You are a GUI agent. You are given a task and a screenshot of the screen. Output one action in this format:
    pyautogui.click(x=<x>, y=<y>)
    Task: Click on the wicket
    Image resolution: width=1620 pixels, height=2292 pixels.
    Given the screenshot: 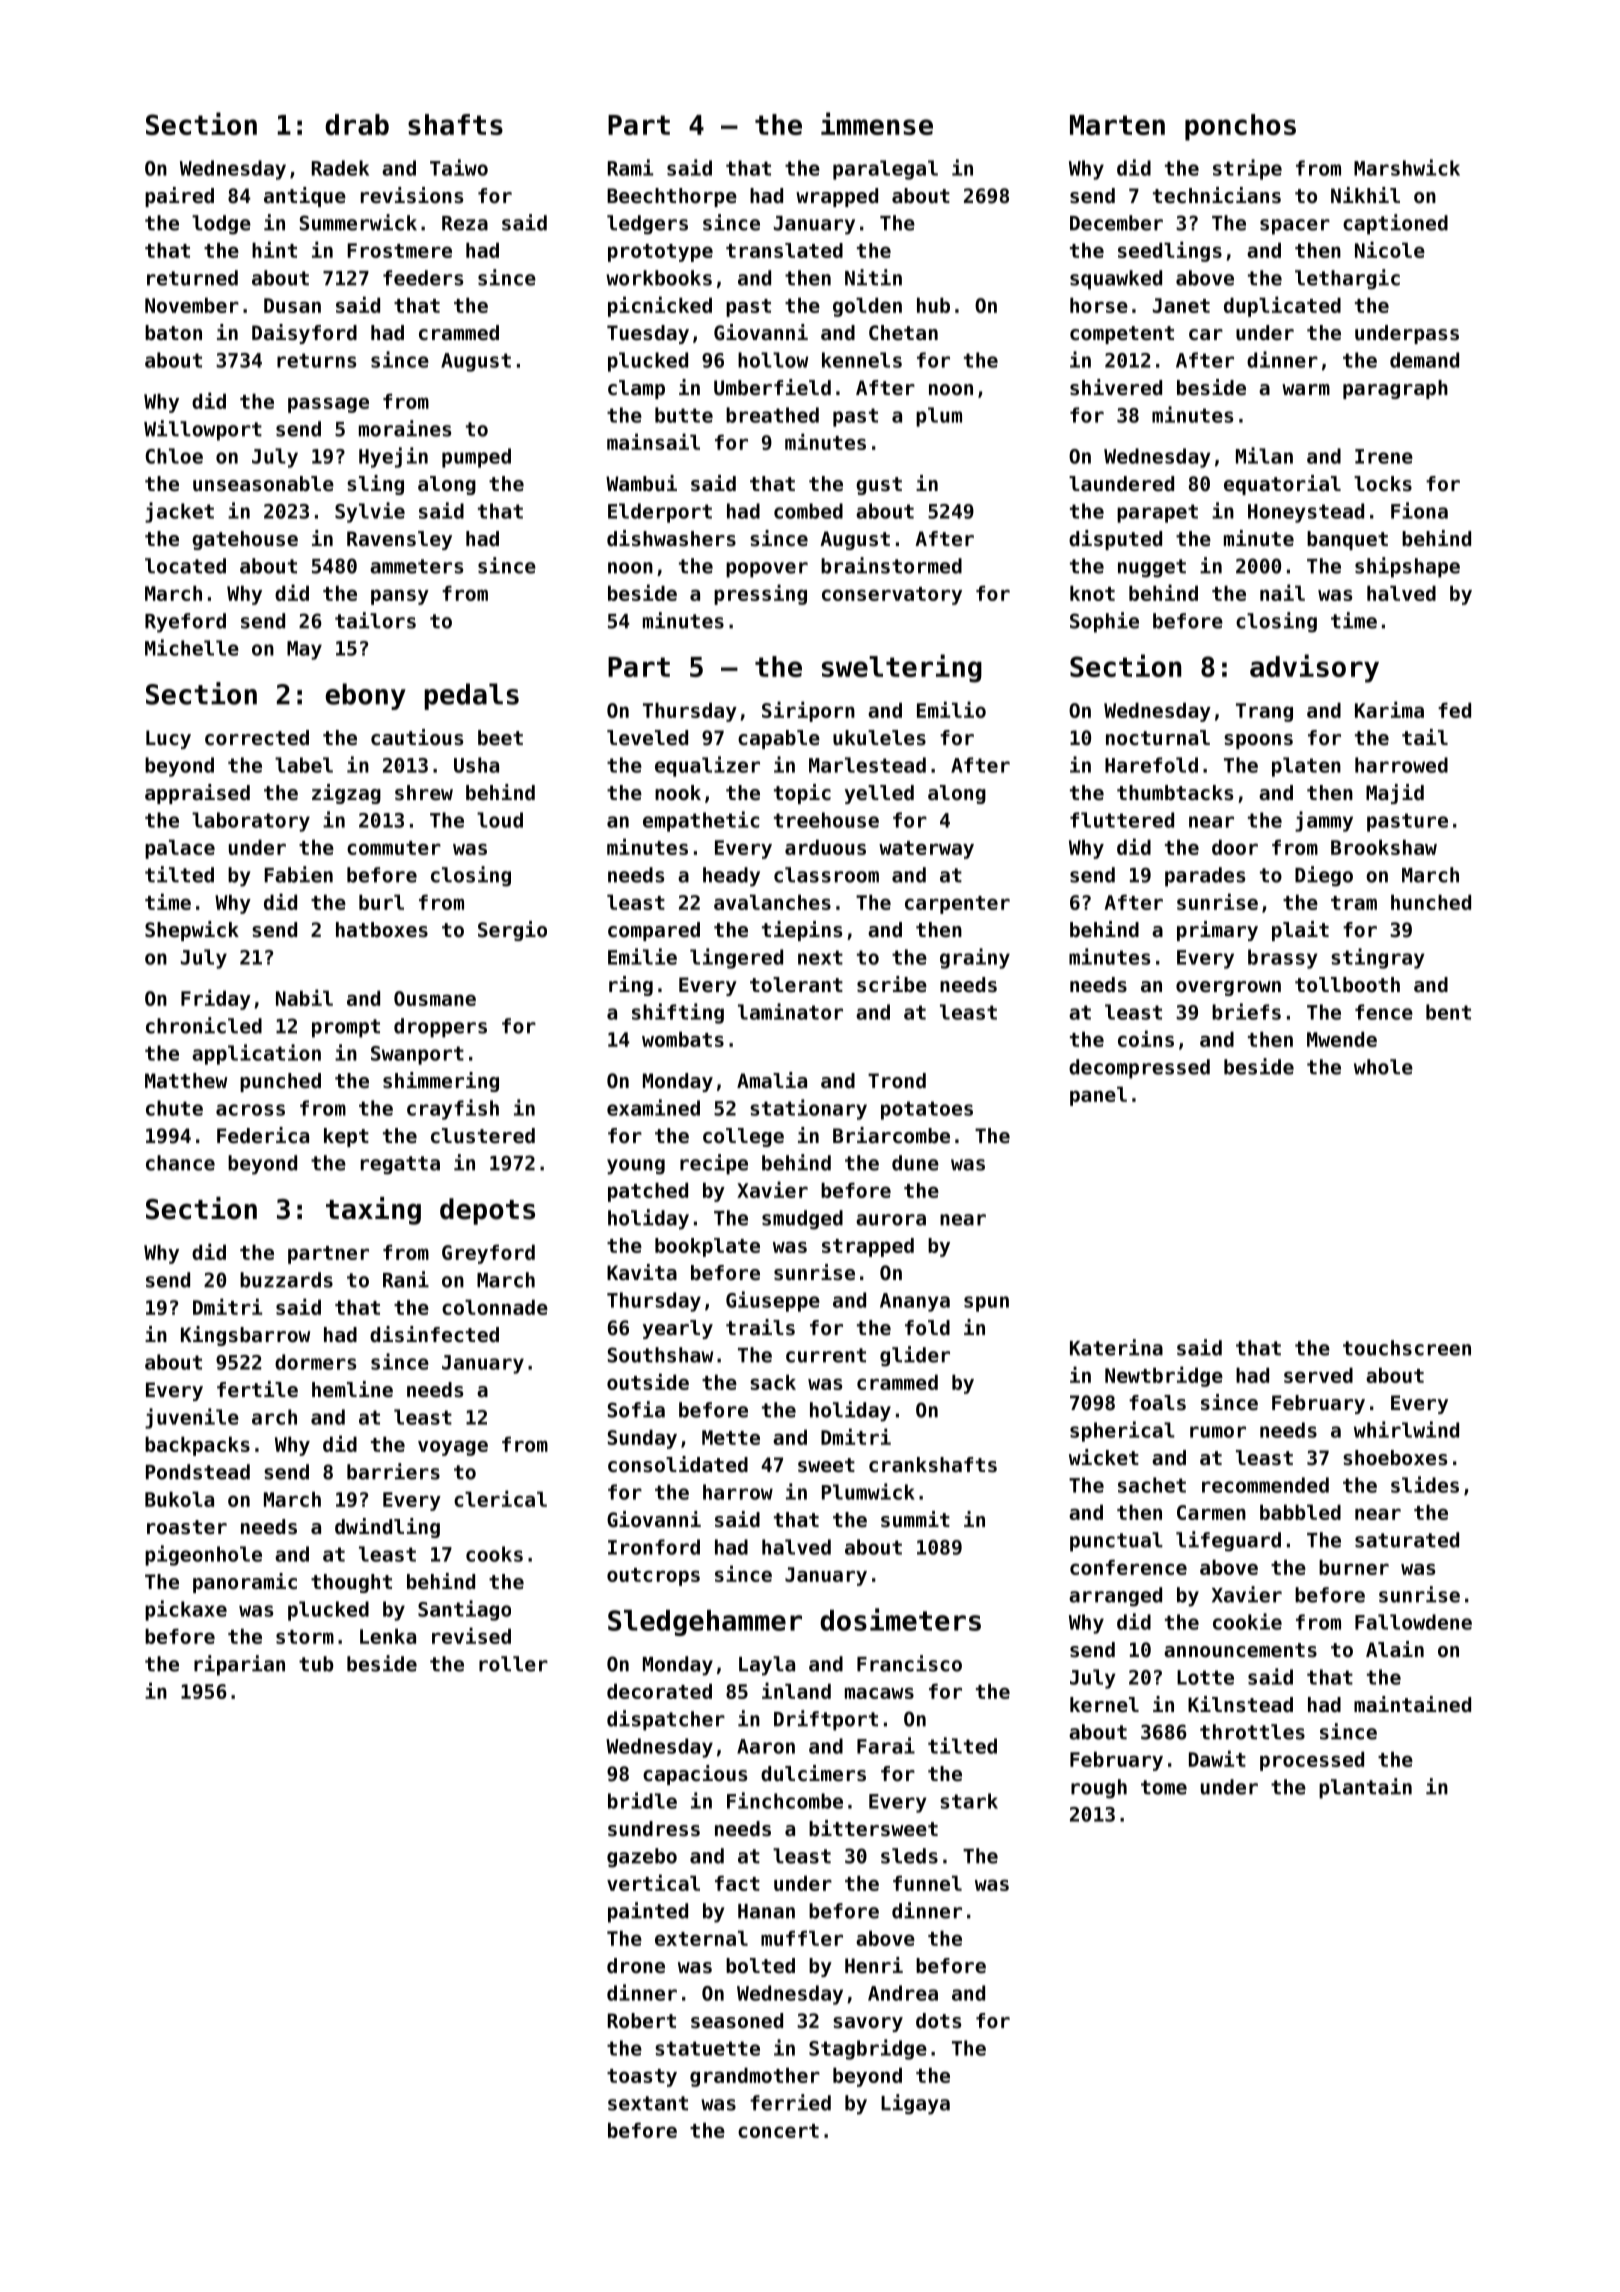 What is the action you would take?
    pyautogui.click(x=1104, y=1457)
